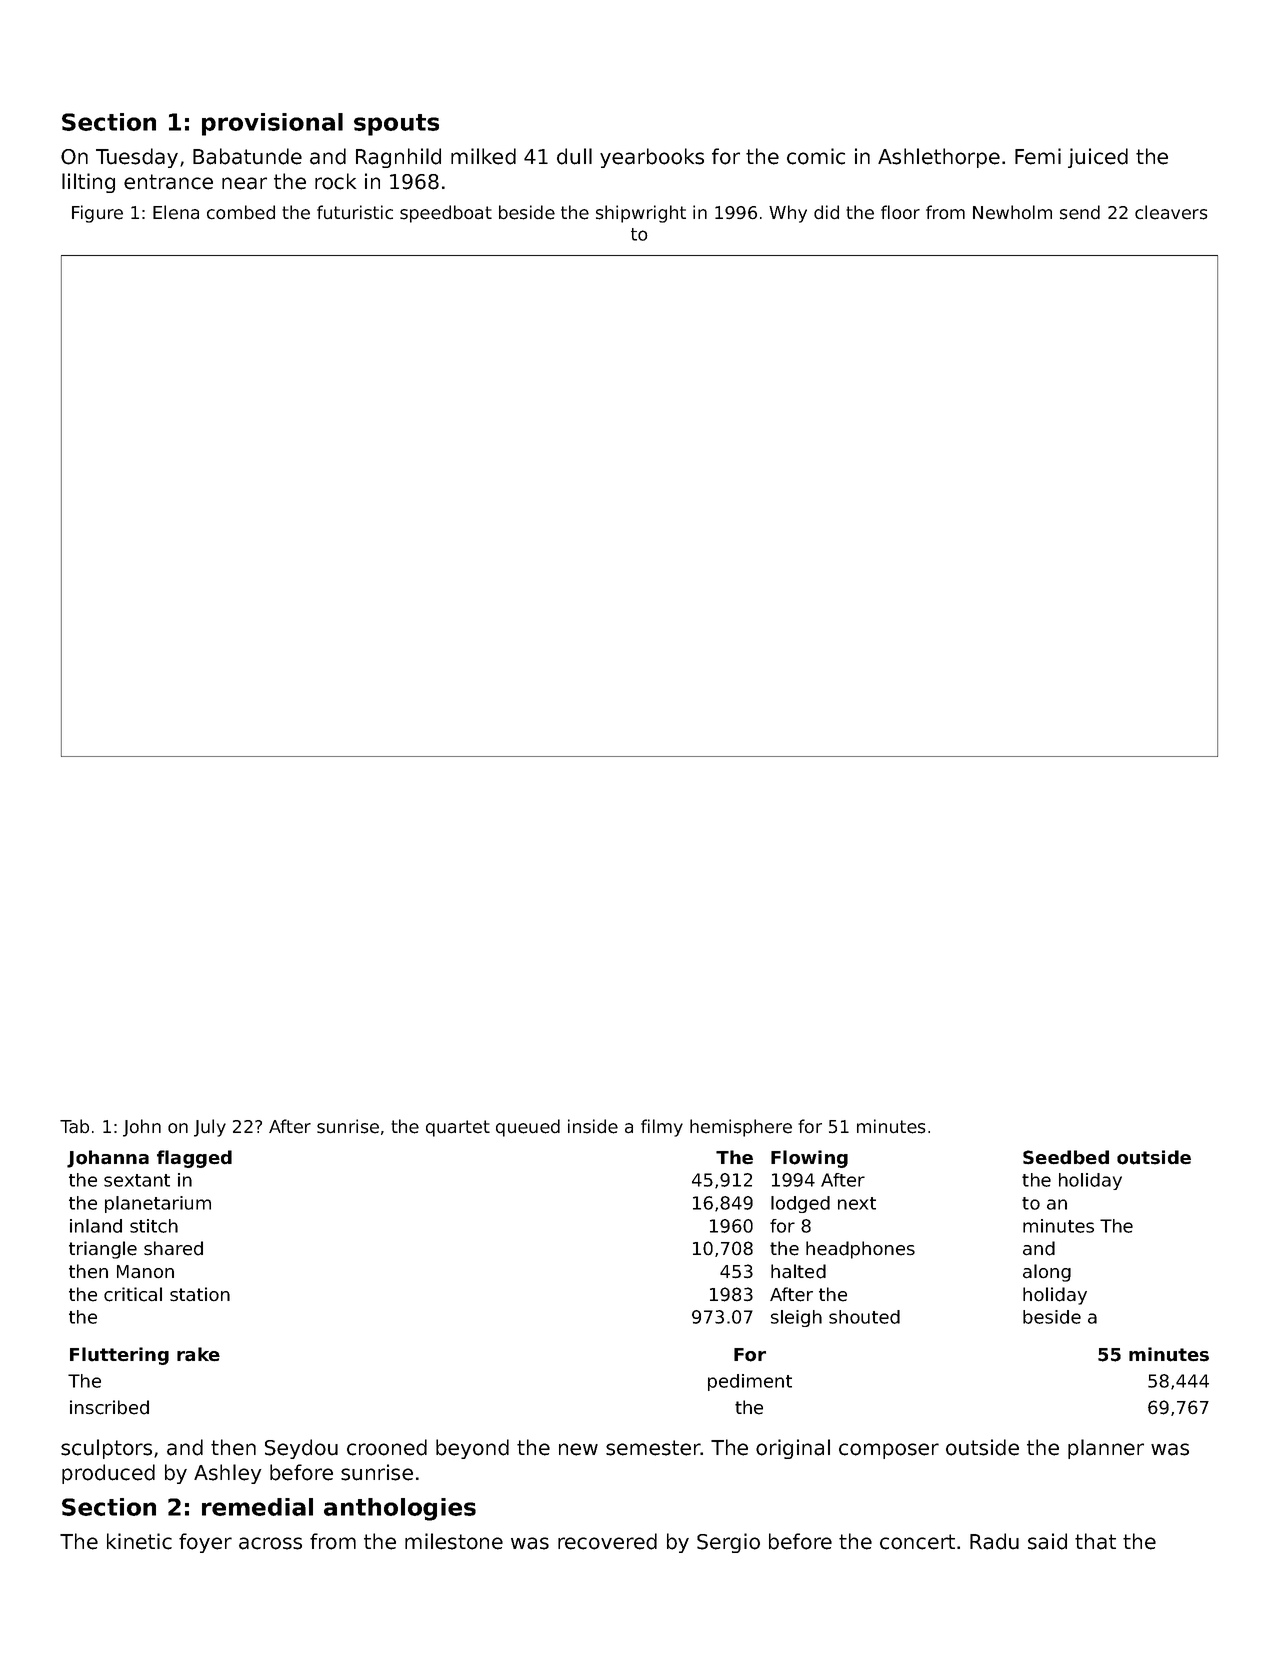 The image size is (1279, 1655). I want to click on Figure, so click(97, 214).
